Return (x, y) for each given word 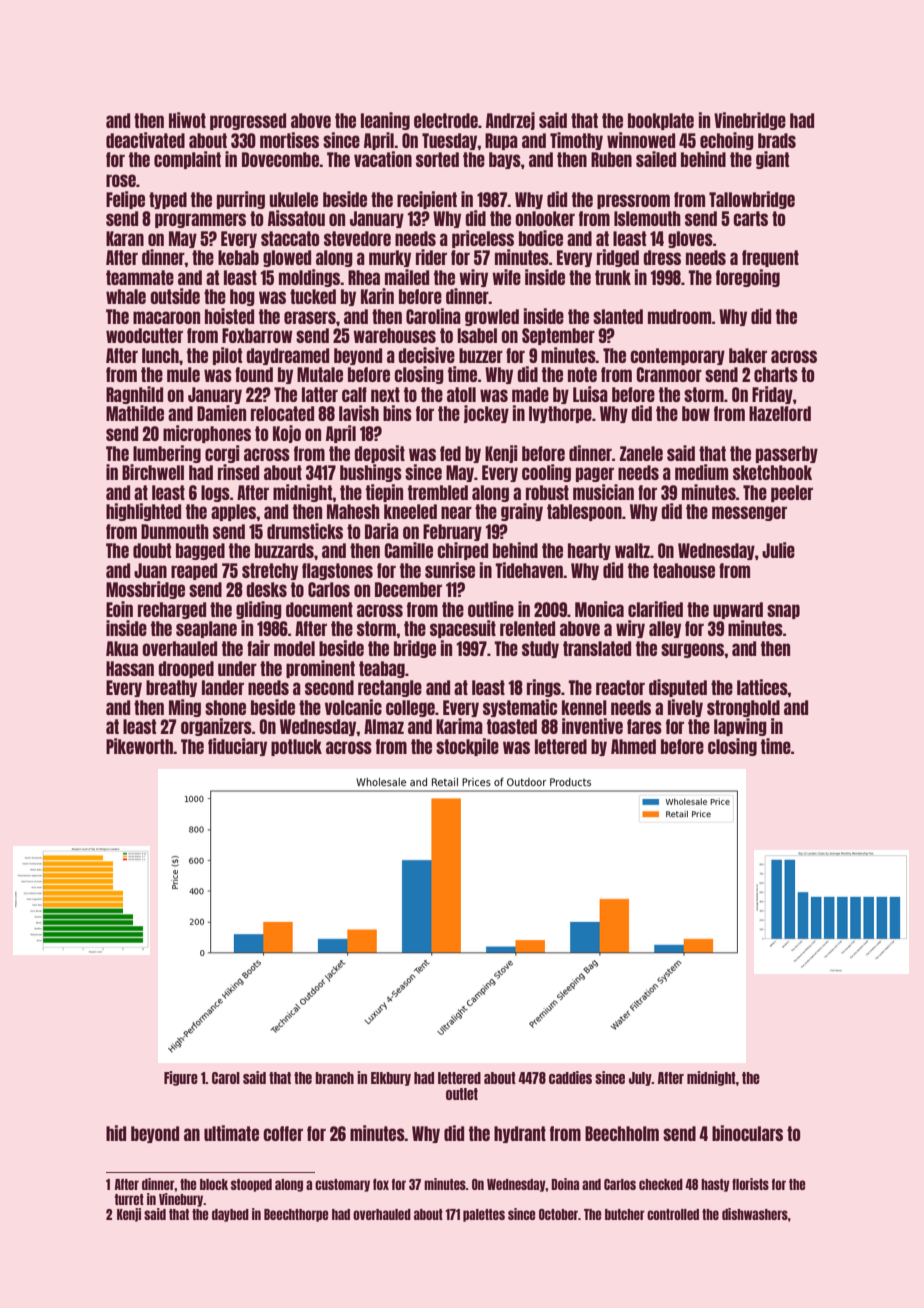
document (319, 609)
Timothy (576, 141)
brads (777, 140)
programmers (200, 220)
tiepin (384, 493)
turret (129, 1199)
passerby (787, 454)
